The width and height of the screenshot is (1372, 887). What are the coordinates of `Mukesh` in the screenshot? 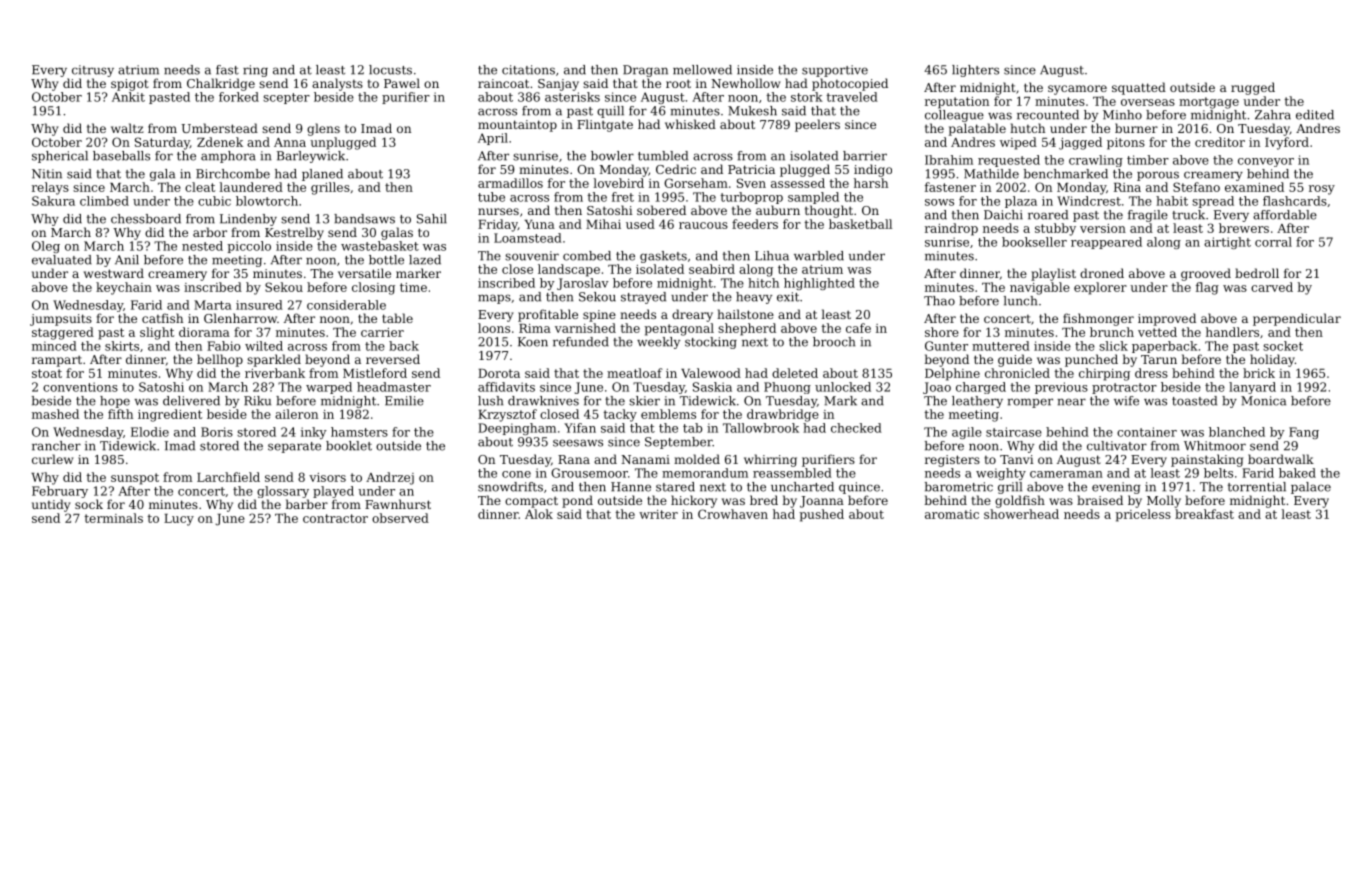 It's located at (752, 111).
